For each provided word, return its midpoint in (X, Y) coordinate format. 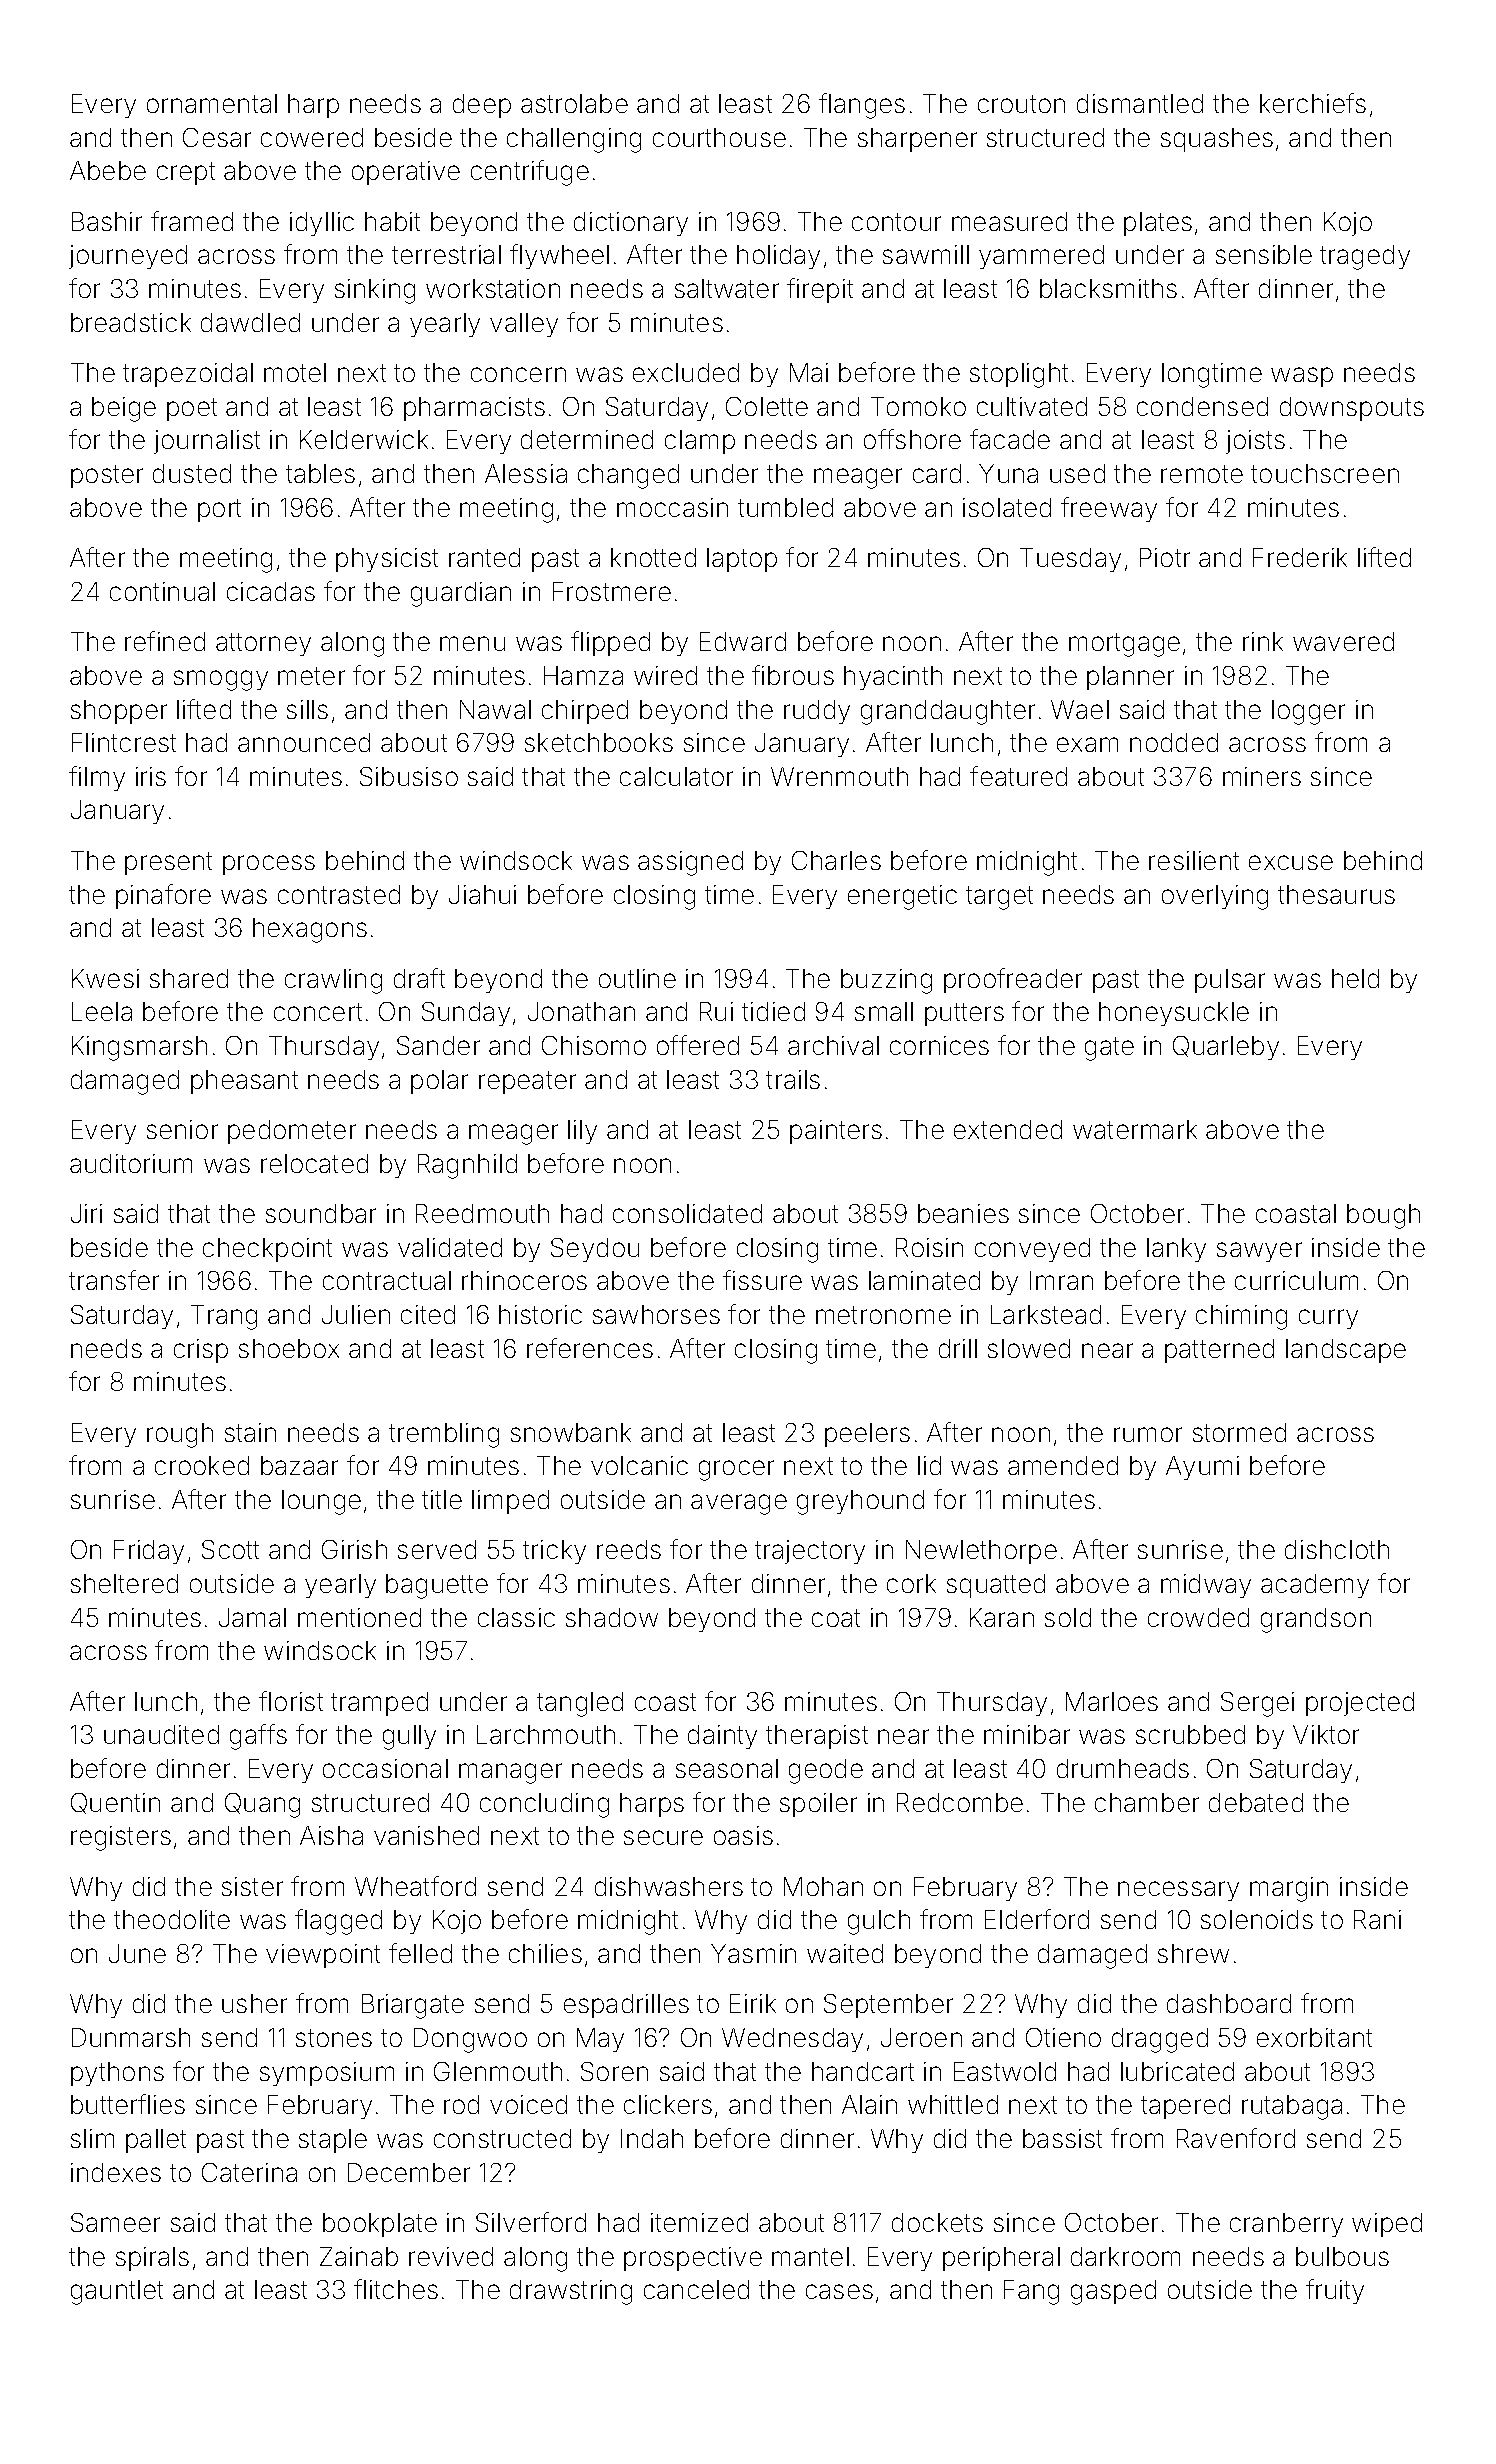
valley (524, 325)
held (1355, 978)
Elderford (1037, 1919)
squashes (1217, 140)
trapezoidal (188, 375)
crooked (202, 1465)
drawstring (571, 2292)
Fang (1031, 2292)
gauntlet (117, 2292)
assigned (690, 863)
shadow (612, 1617)
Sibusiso (409, 776)
